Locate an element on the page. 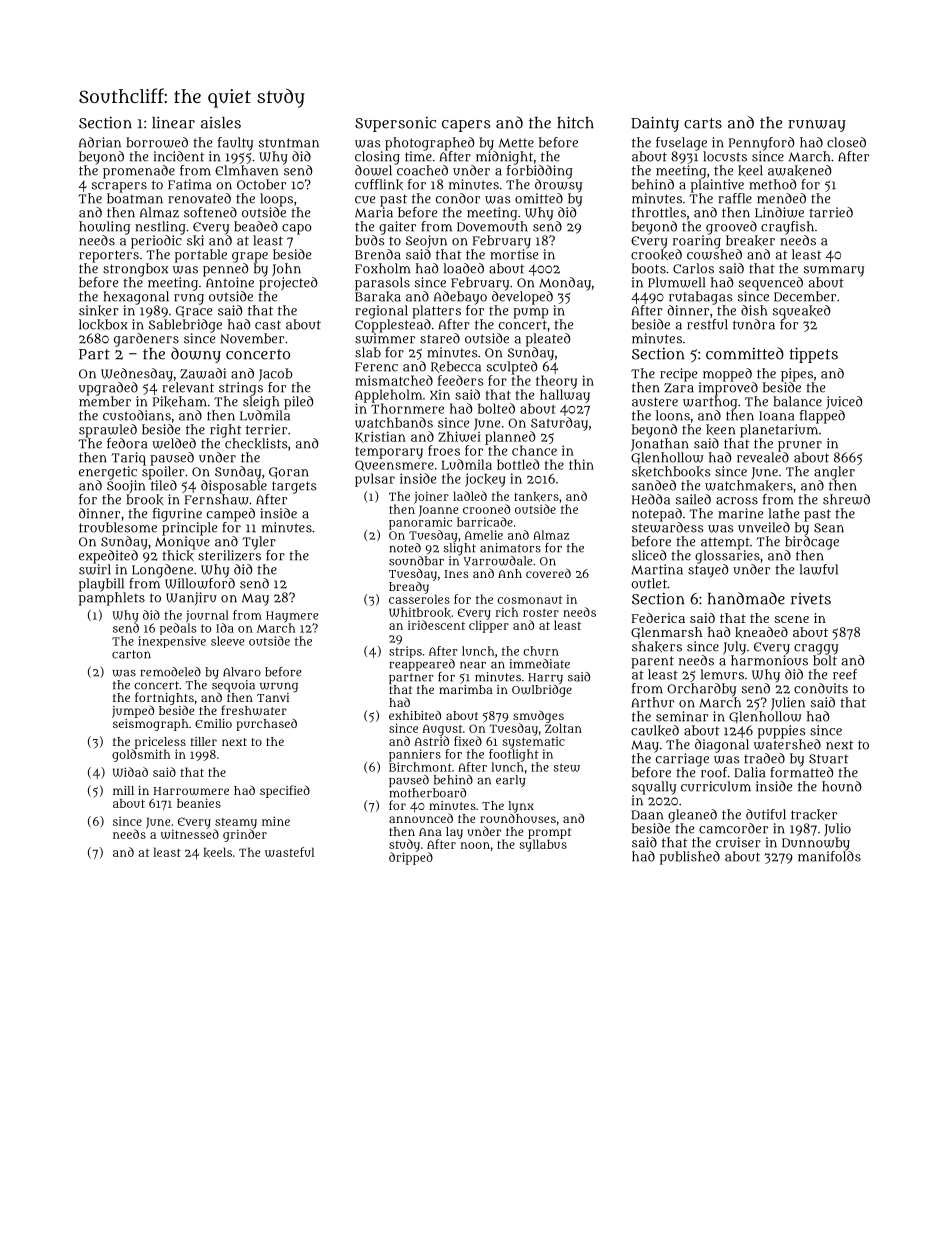  roundhouses is located at coordinates (518, 818).
